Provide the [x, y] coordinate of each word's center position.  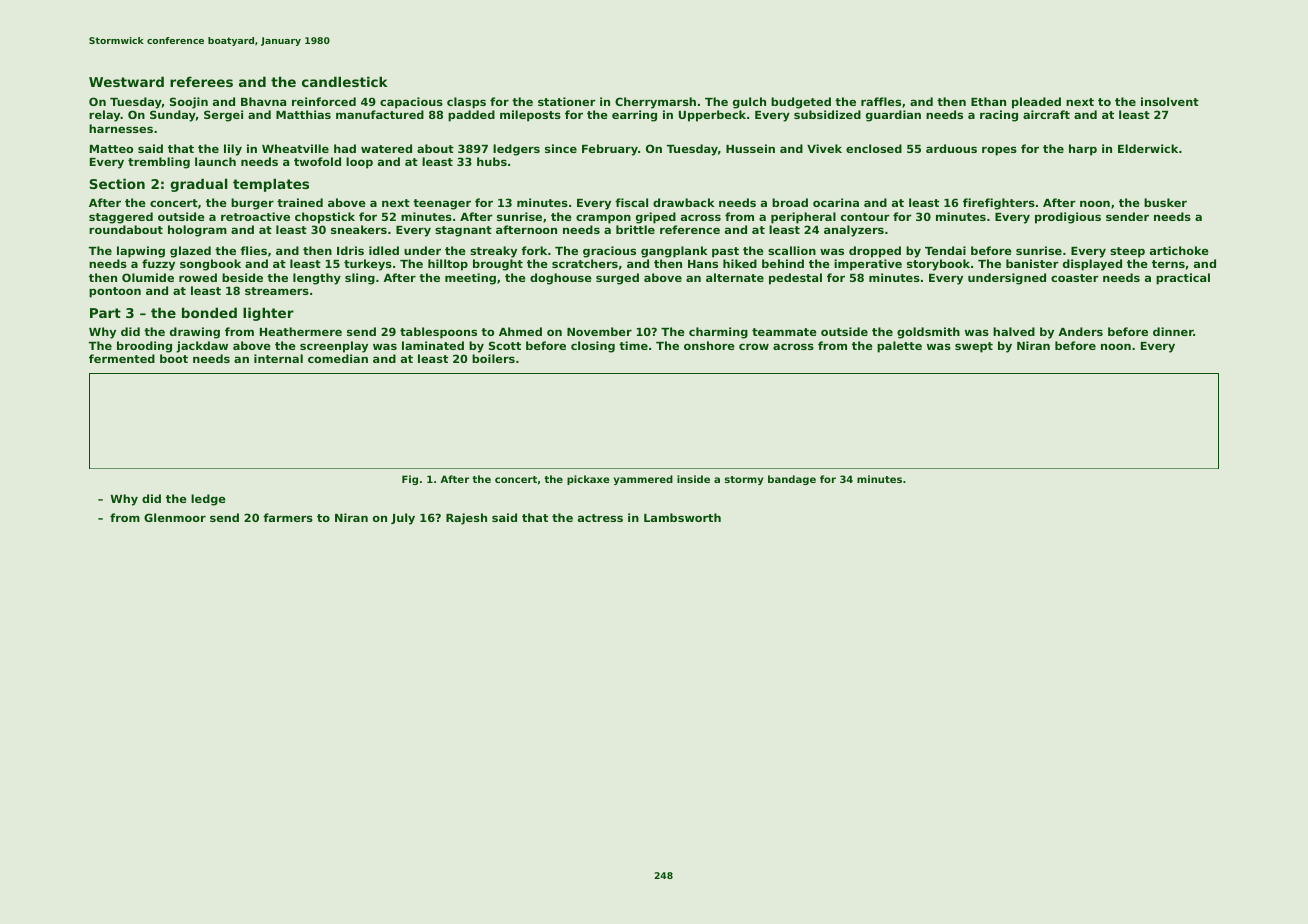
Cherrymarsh [655, 103]
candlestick [345, 81]
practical [1183, 279]
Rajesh [466, 519]
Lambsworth [682, 517]
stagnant [463, 231]
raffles [881, 101]
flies [253, 250]
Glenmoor [175, 517]
